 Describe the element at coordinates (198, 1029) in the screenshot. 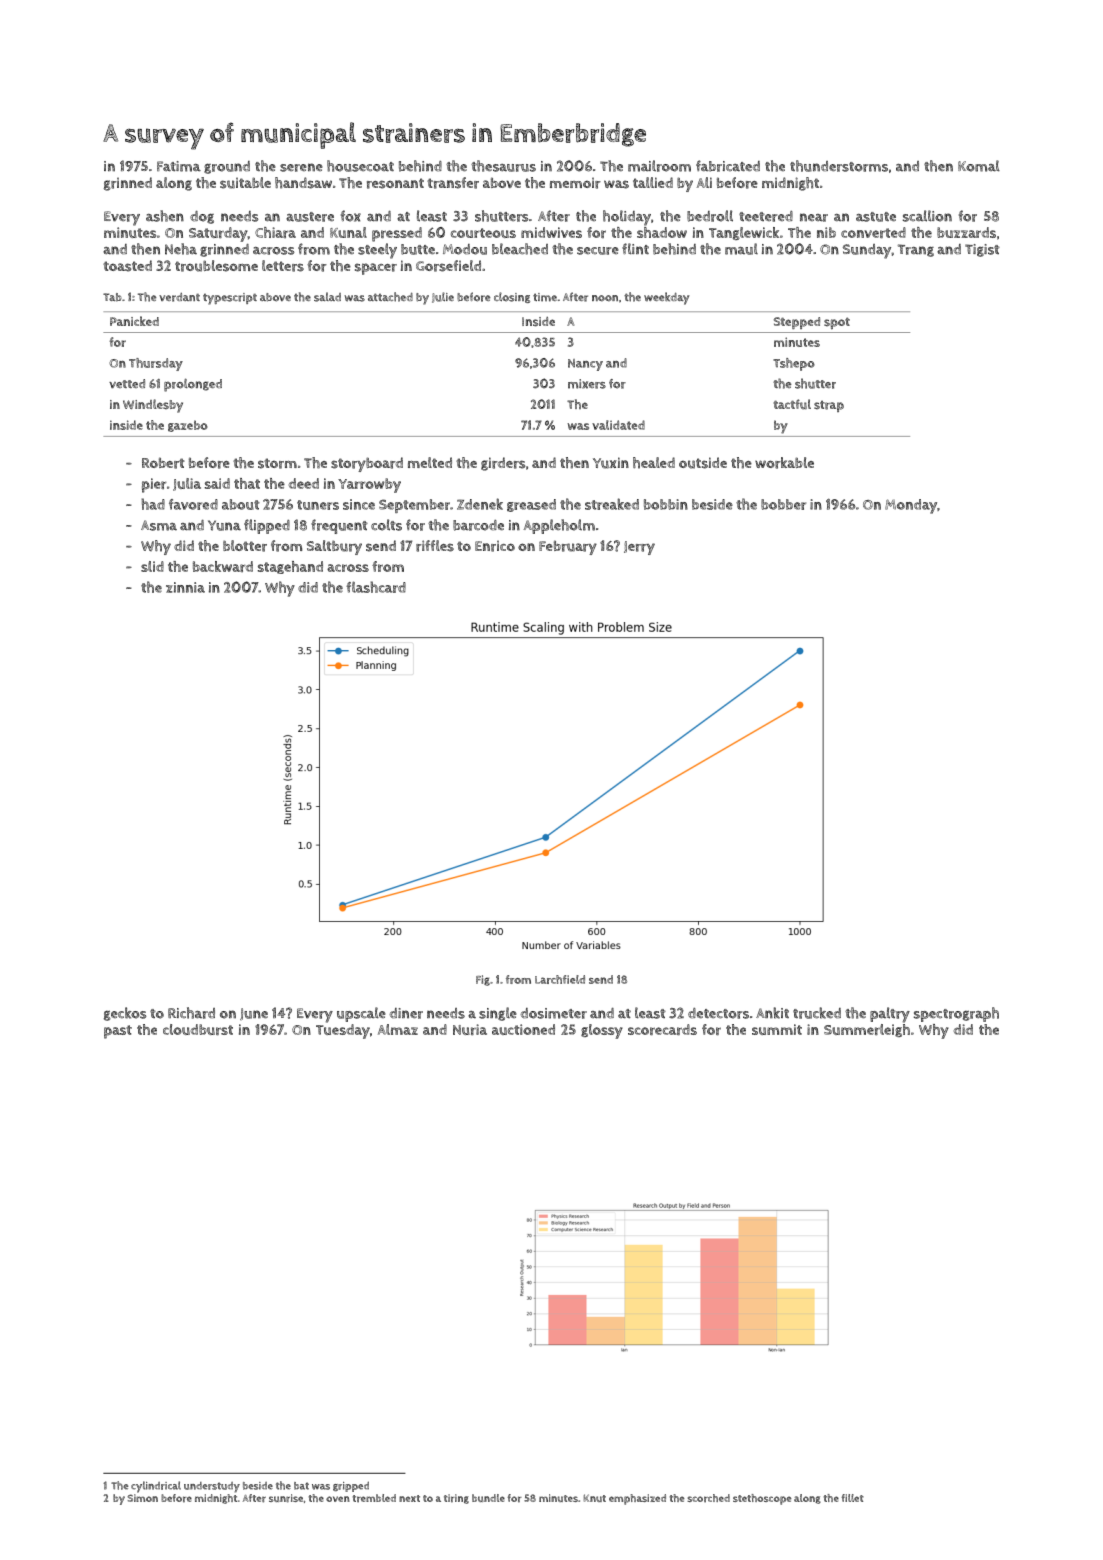

I see `cloudburst` at that location.
